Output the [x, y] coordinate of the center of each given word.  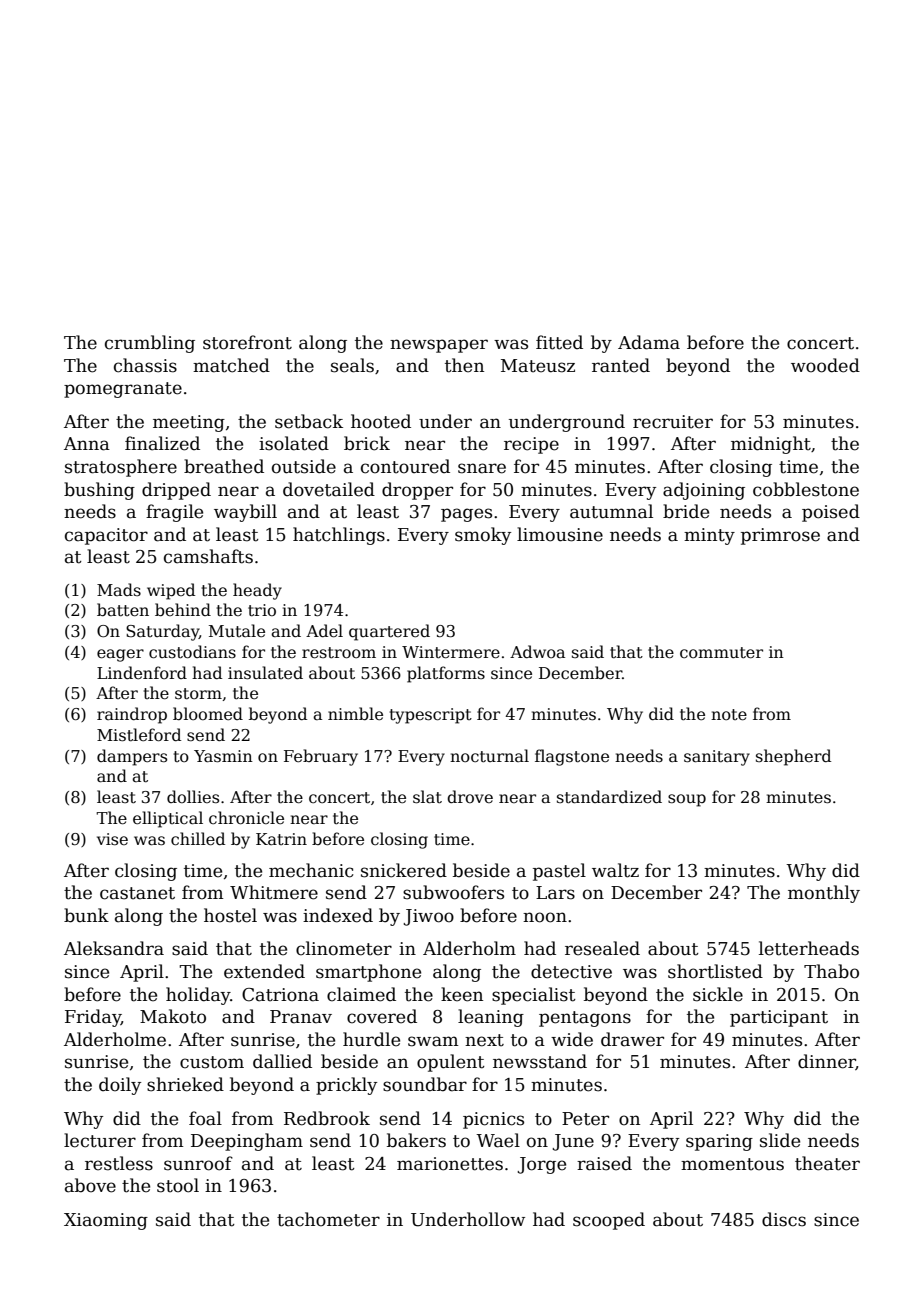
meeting [189, 423]
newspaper [439, 346]
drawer [632, 1039]
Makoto [173, 1016]
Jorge [541, 1165]
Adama [649, 342]
